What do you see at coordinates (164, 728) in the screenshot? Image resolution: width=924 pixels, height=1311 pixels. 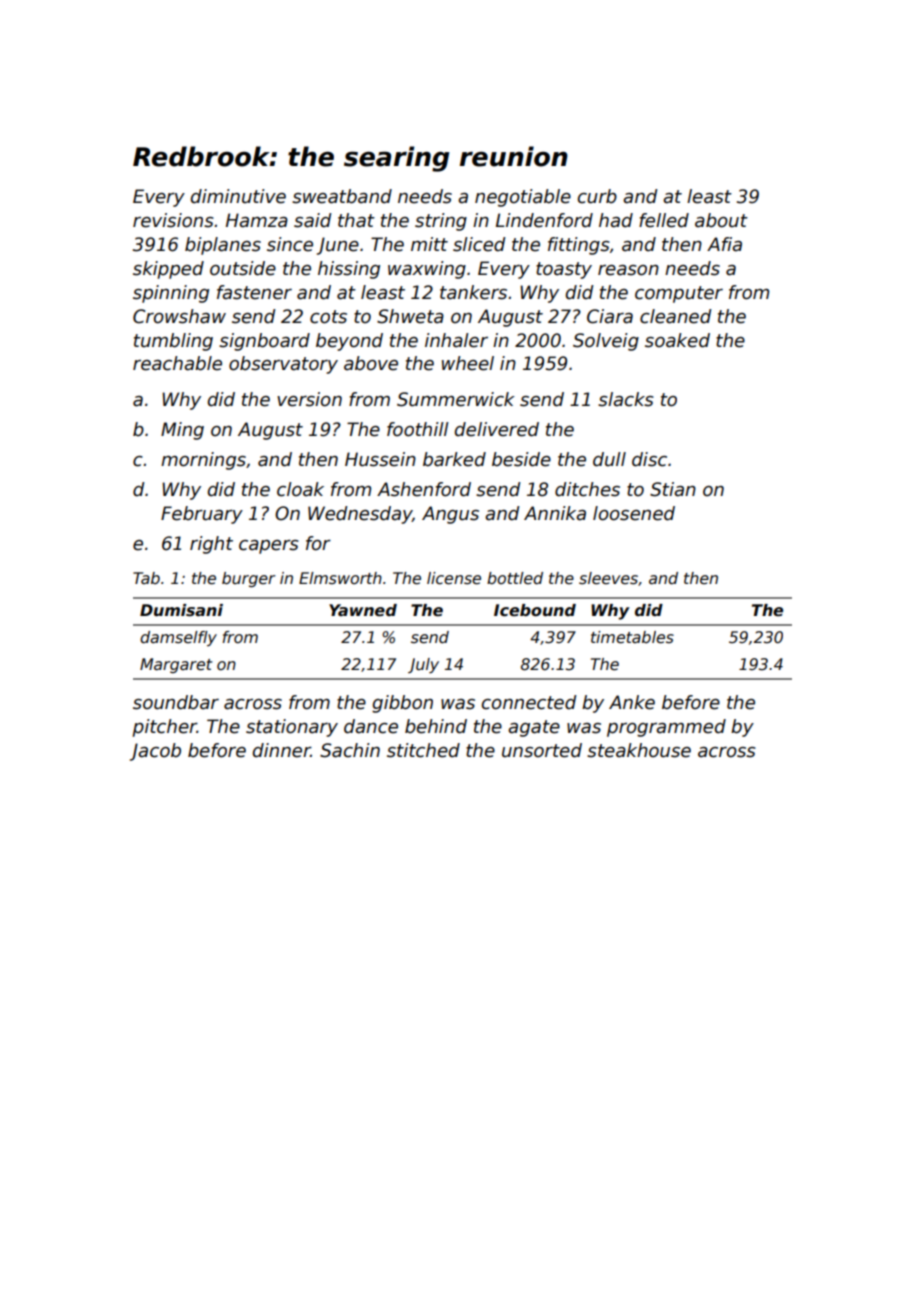 I see `pitcher` at bounding box center [164, 728].
